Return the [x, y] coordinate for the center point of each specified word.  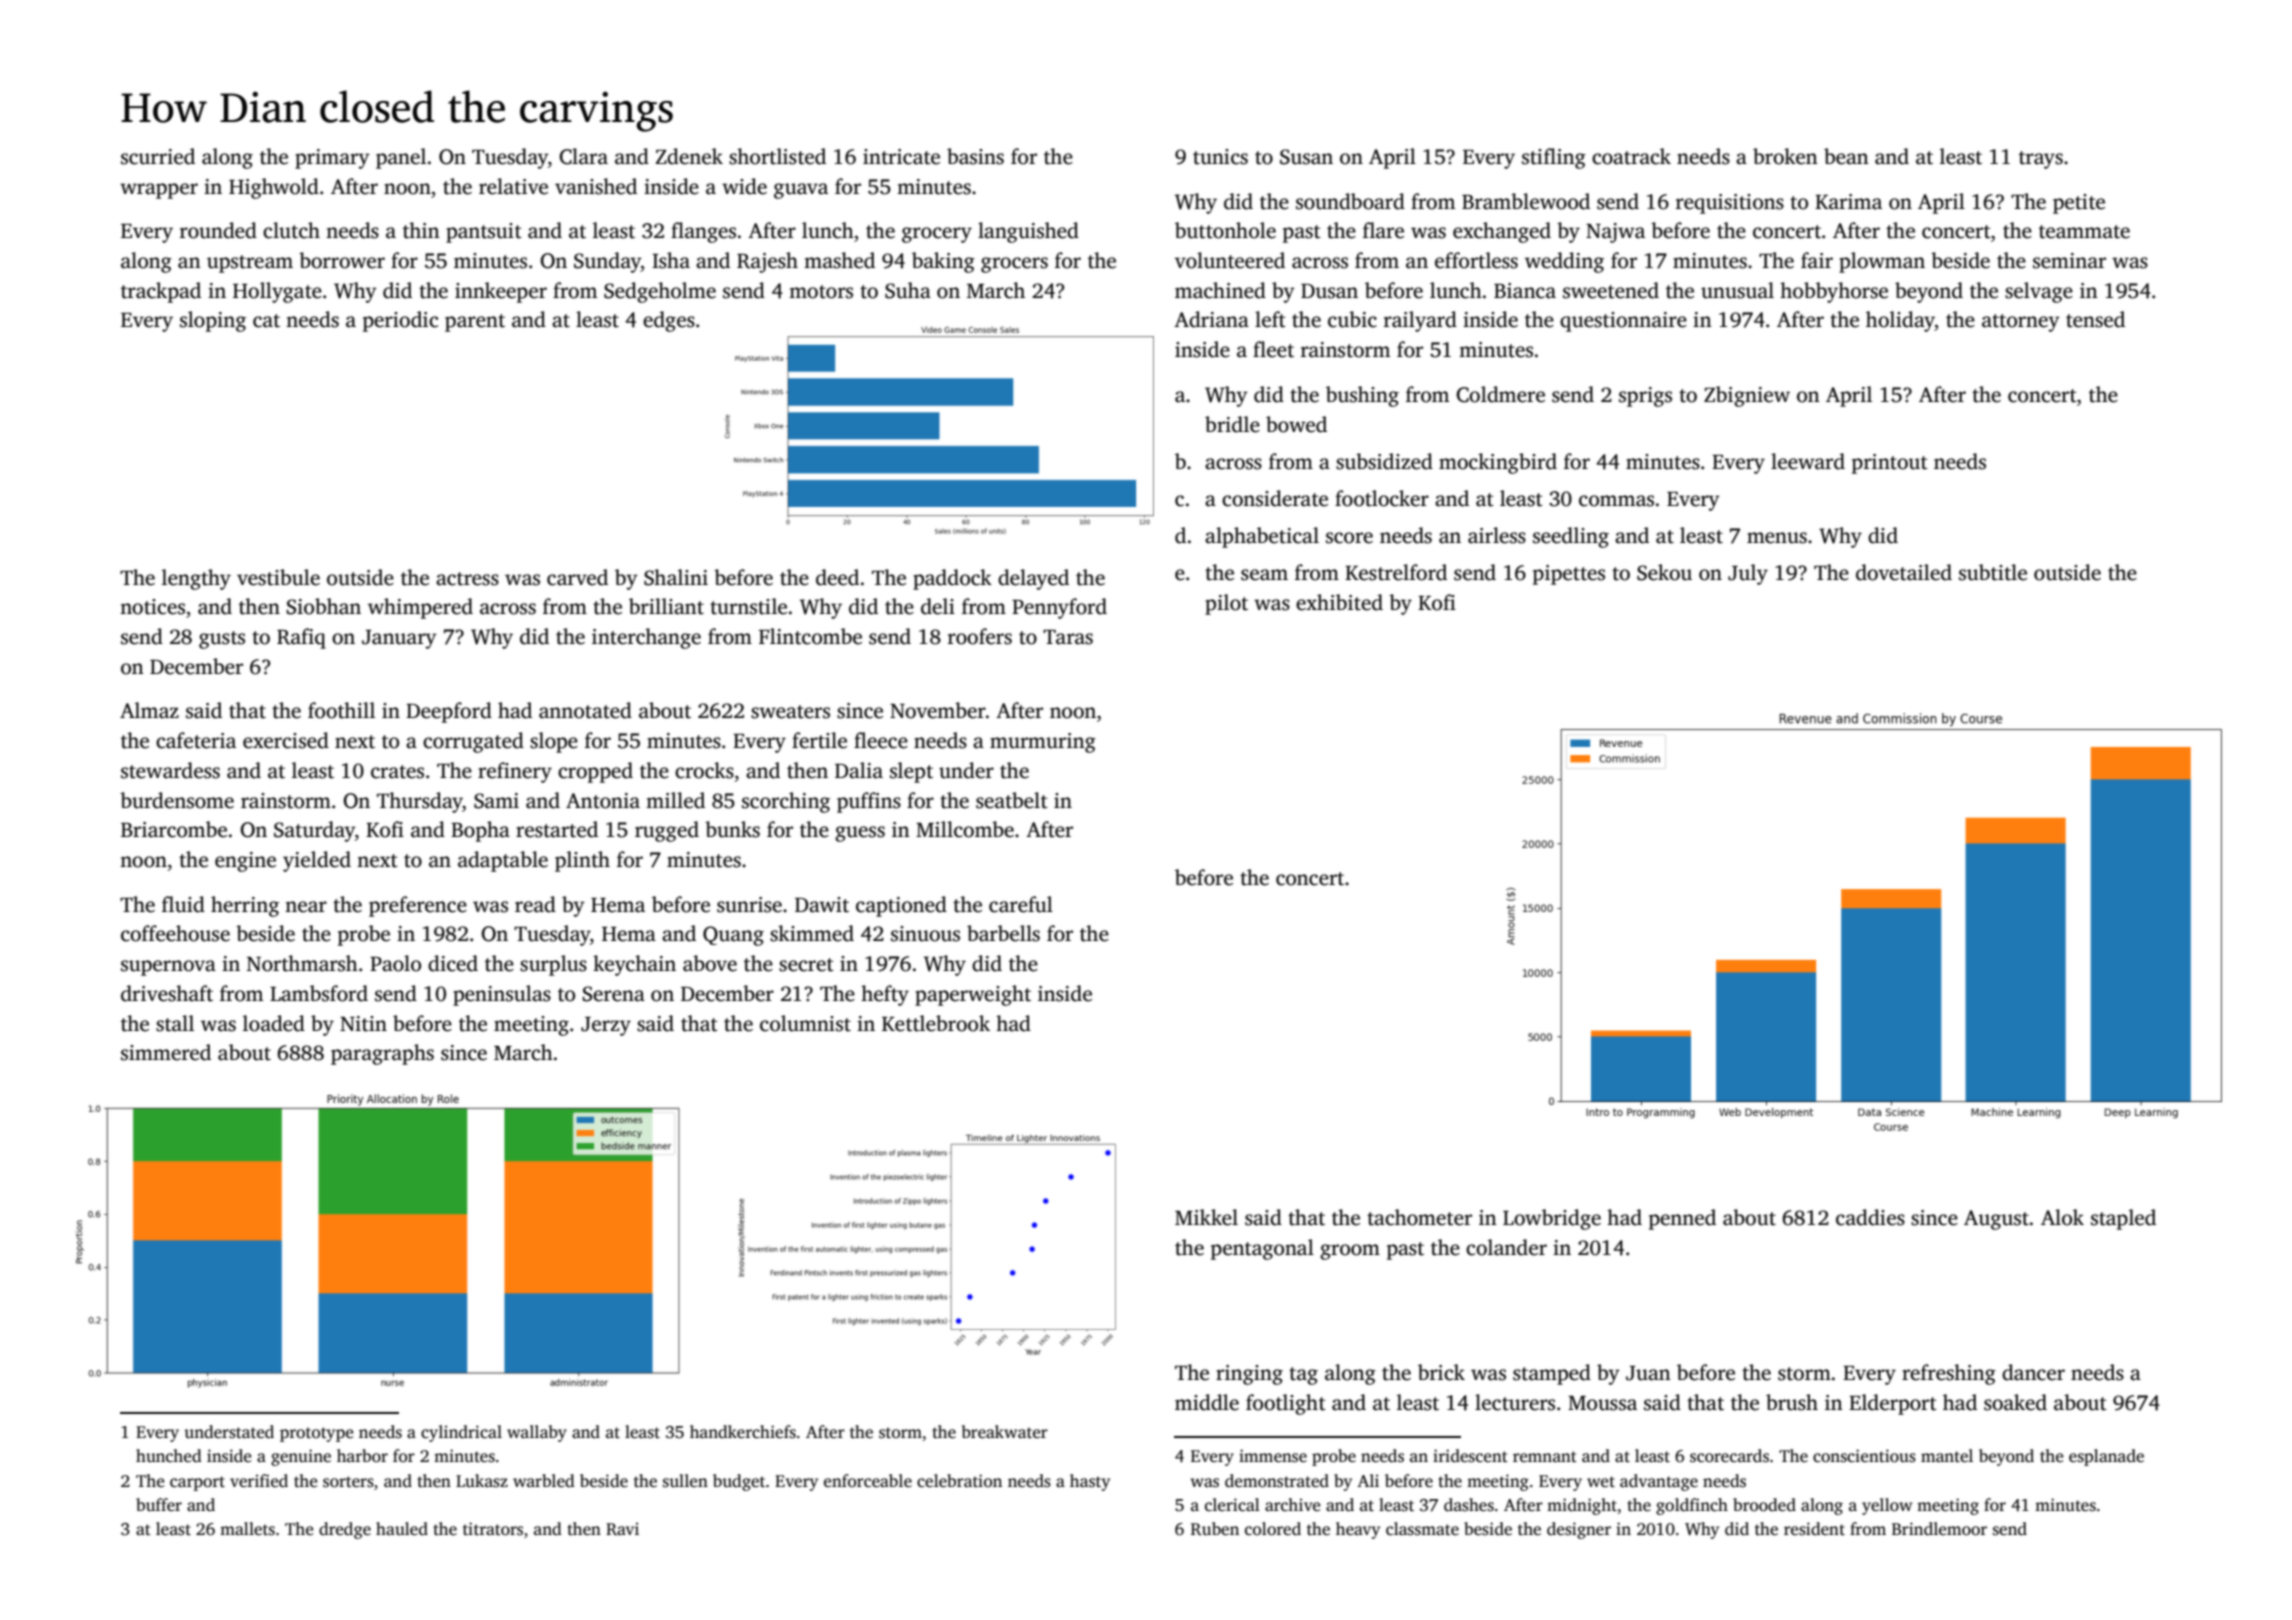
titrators [493, 1529]
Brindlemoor [1939, 1529]
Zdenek [689, 156]
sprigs [1645, 397]
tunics [1220, 157]
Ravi [622, 1528]
